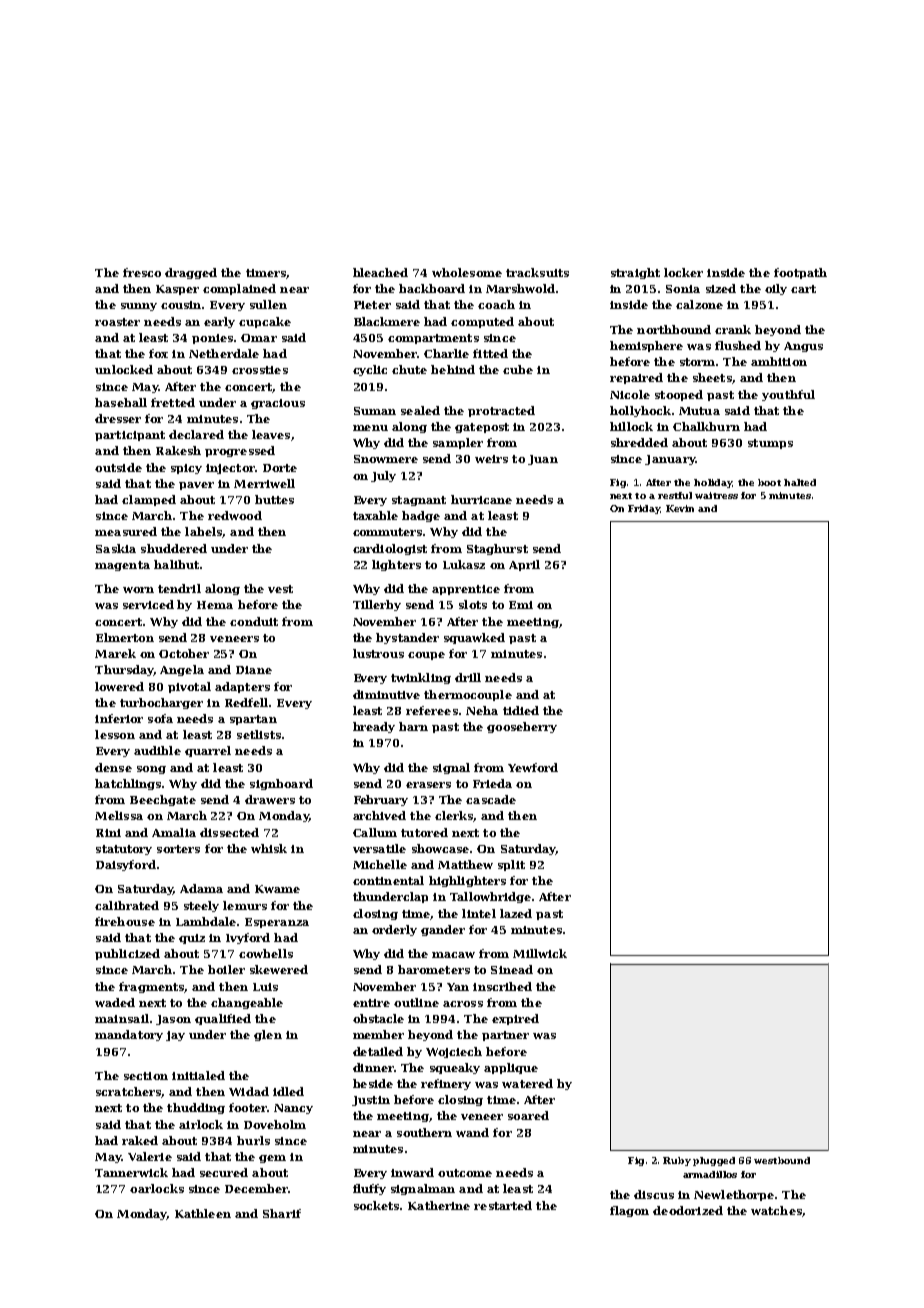 This page has width=924, height=1308. What do you see at coordinates (482, 322) in the page?
I see `computed` at bounding box center [482, 322].
